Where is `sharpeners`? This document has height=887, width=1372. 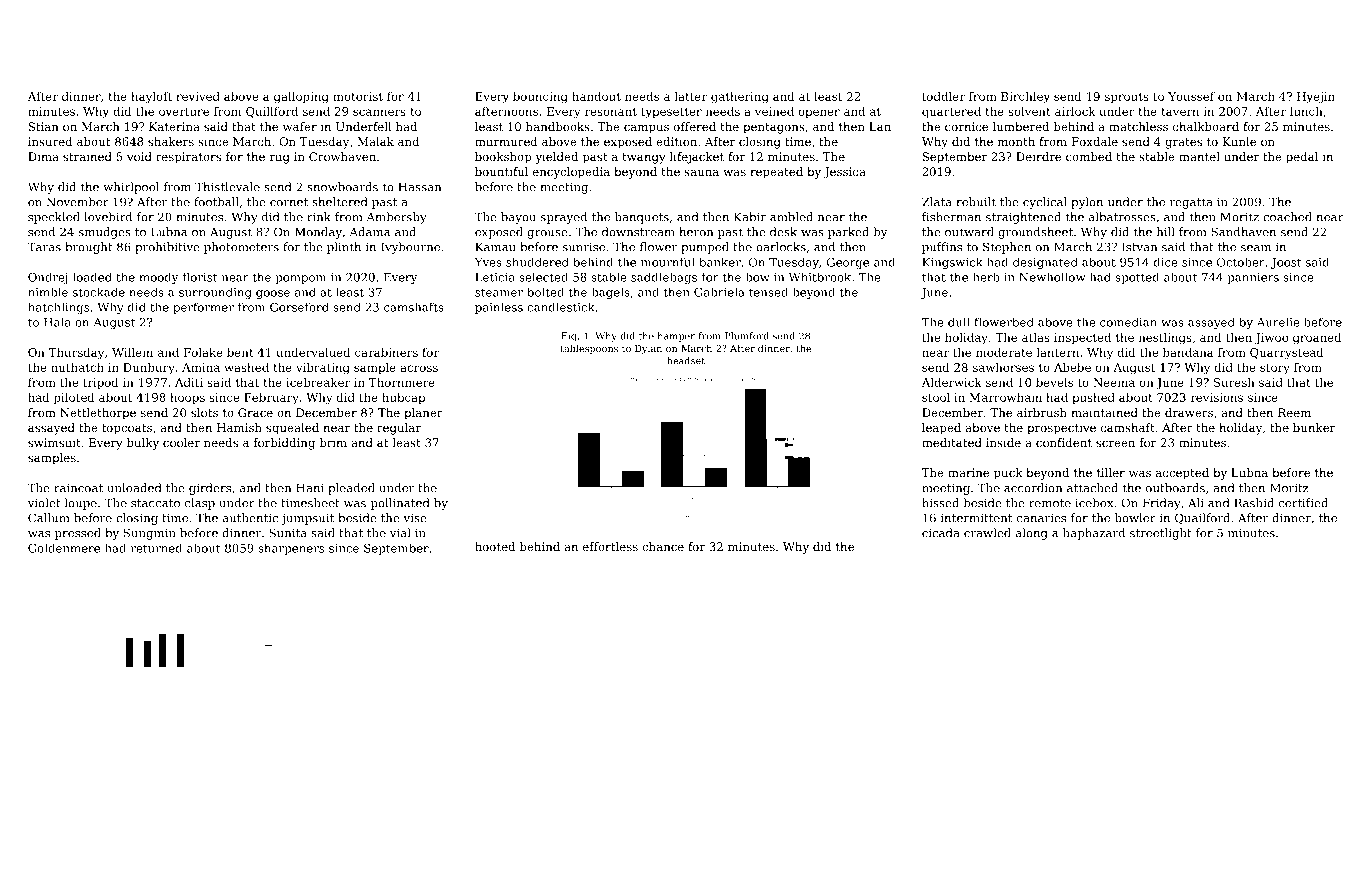
sharpeners is located at coordinates (291, 549).
